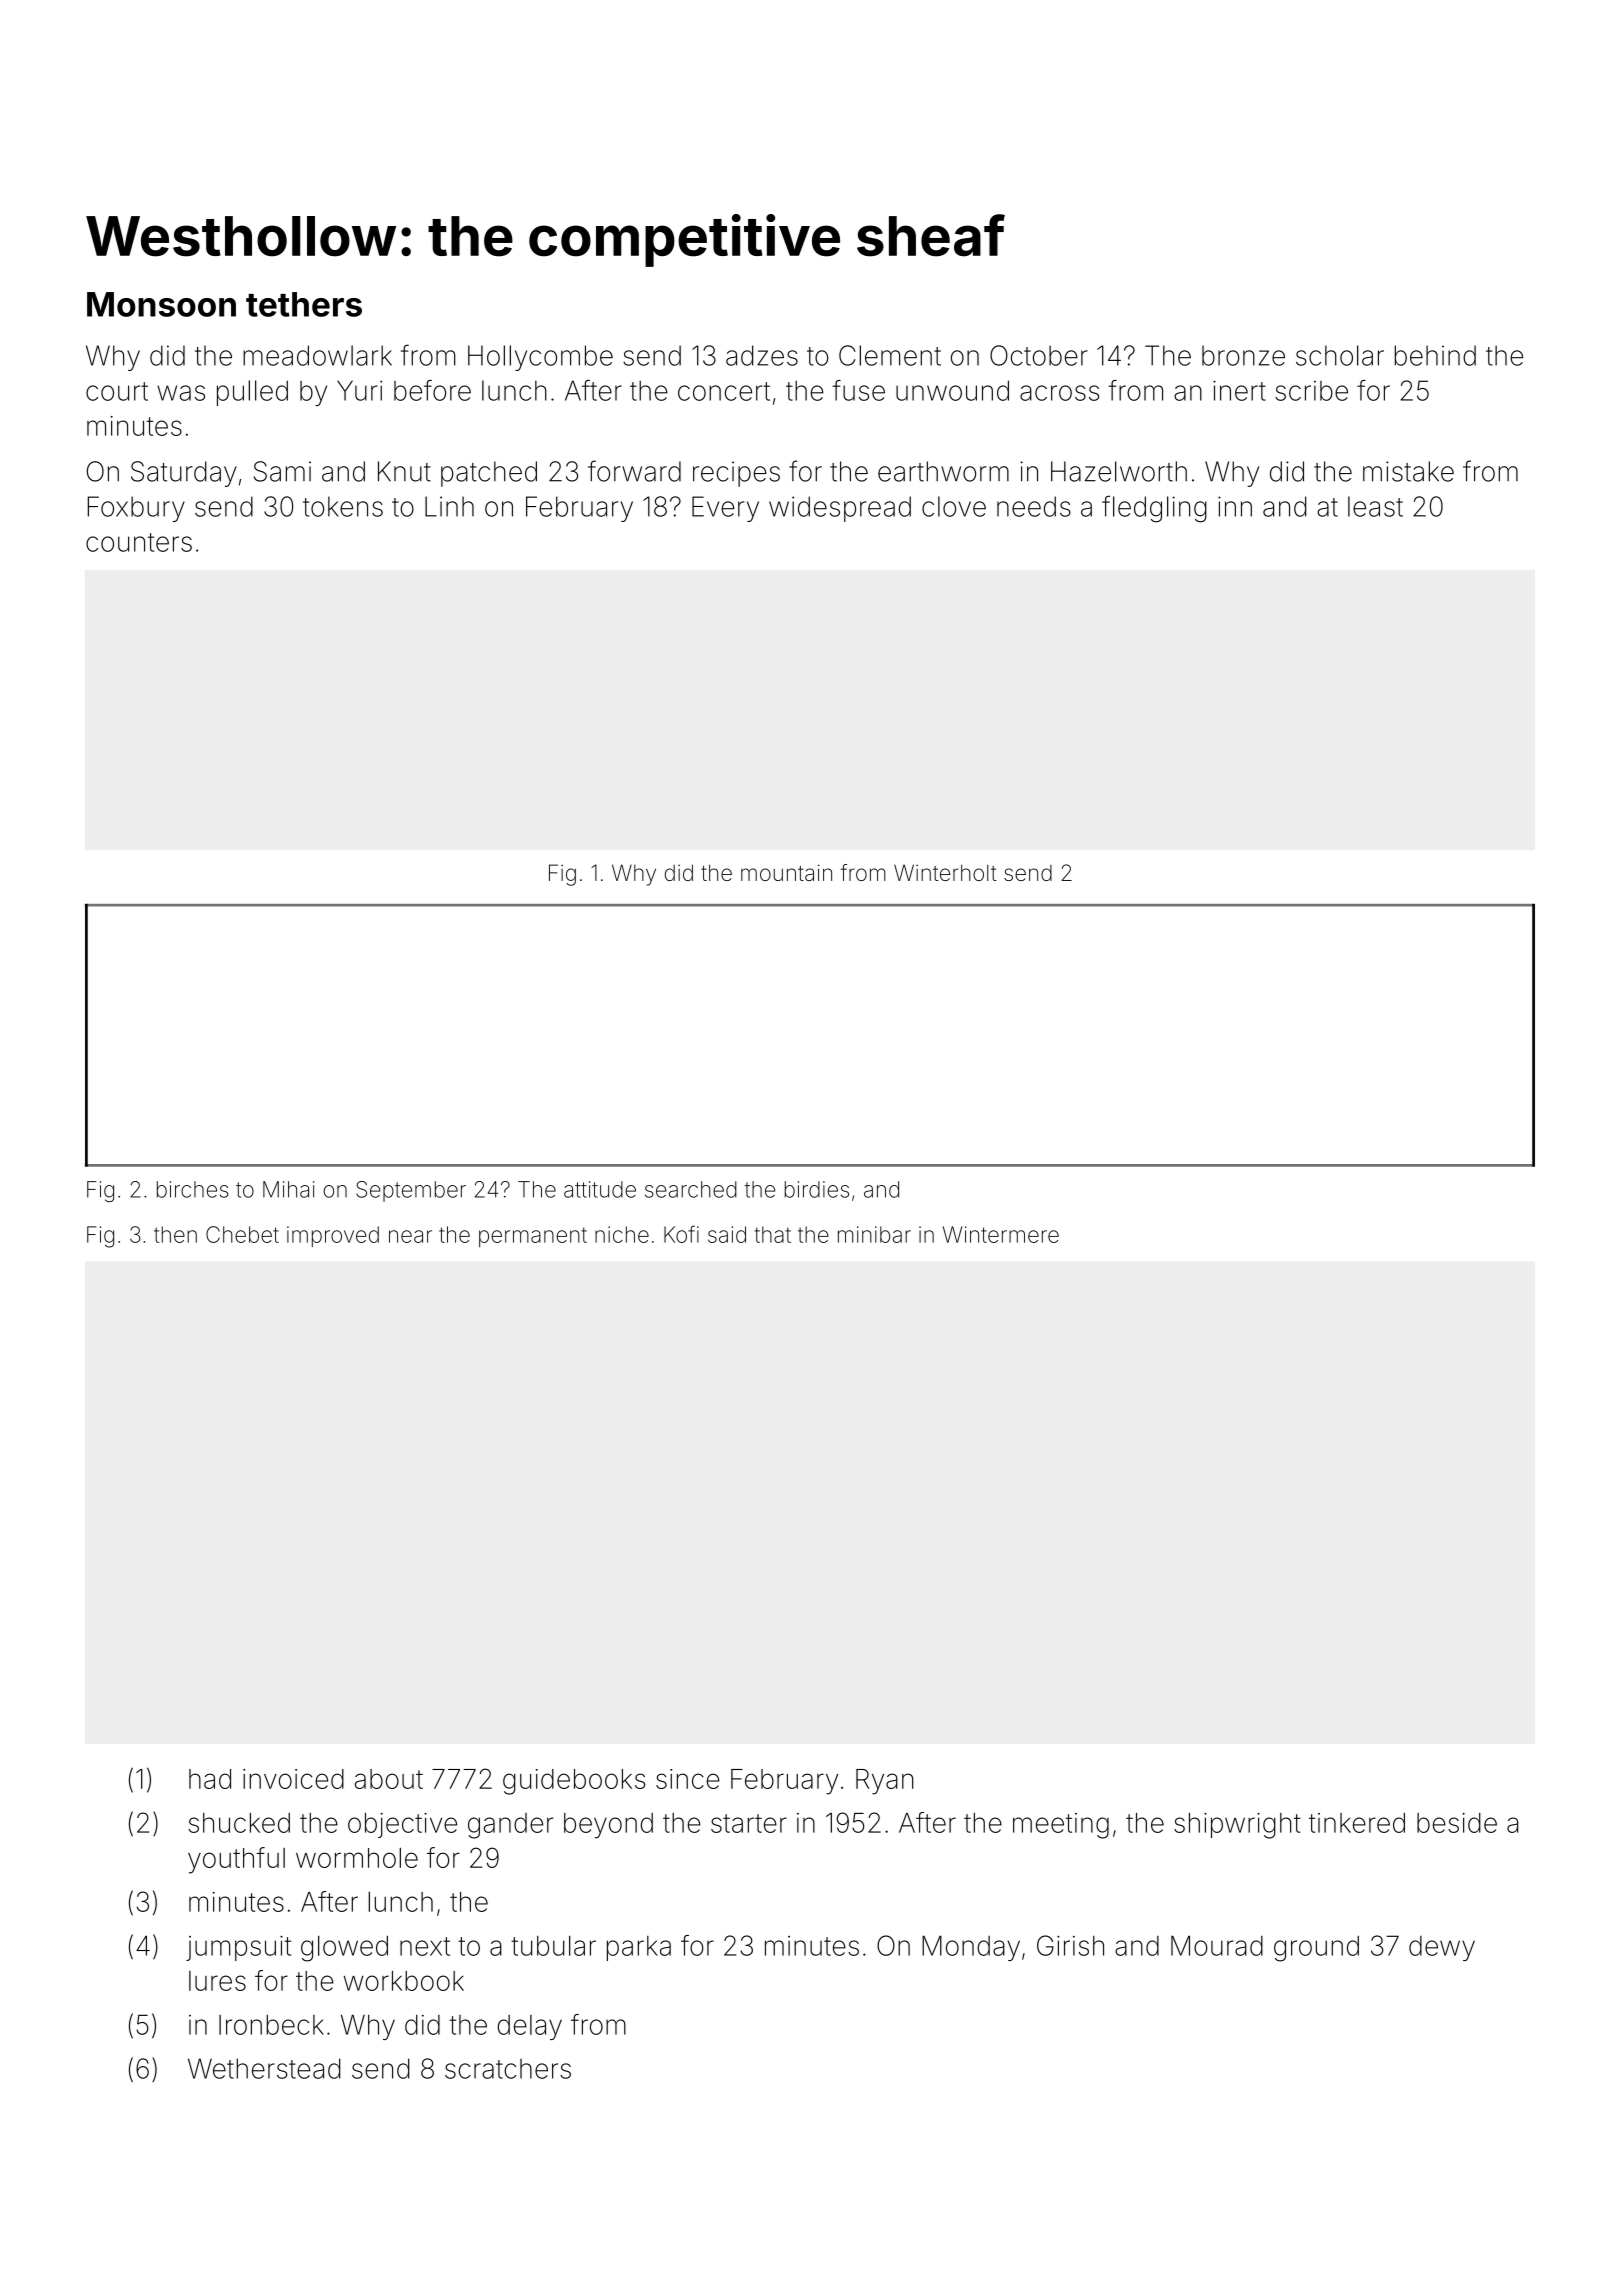 This image has width=1620, height=2292. What do you see at coordinates (136, 509) in the image?
I see `Foxbury` at bounding box center [136, 509].
